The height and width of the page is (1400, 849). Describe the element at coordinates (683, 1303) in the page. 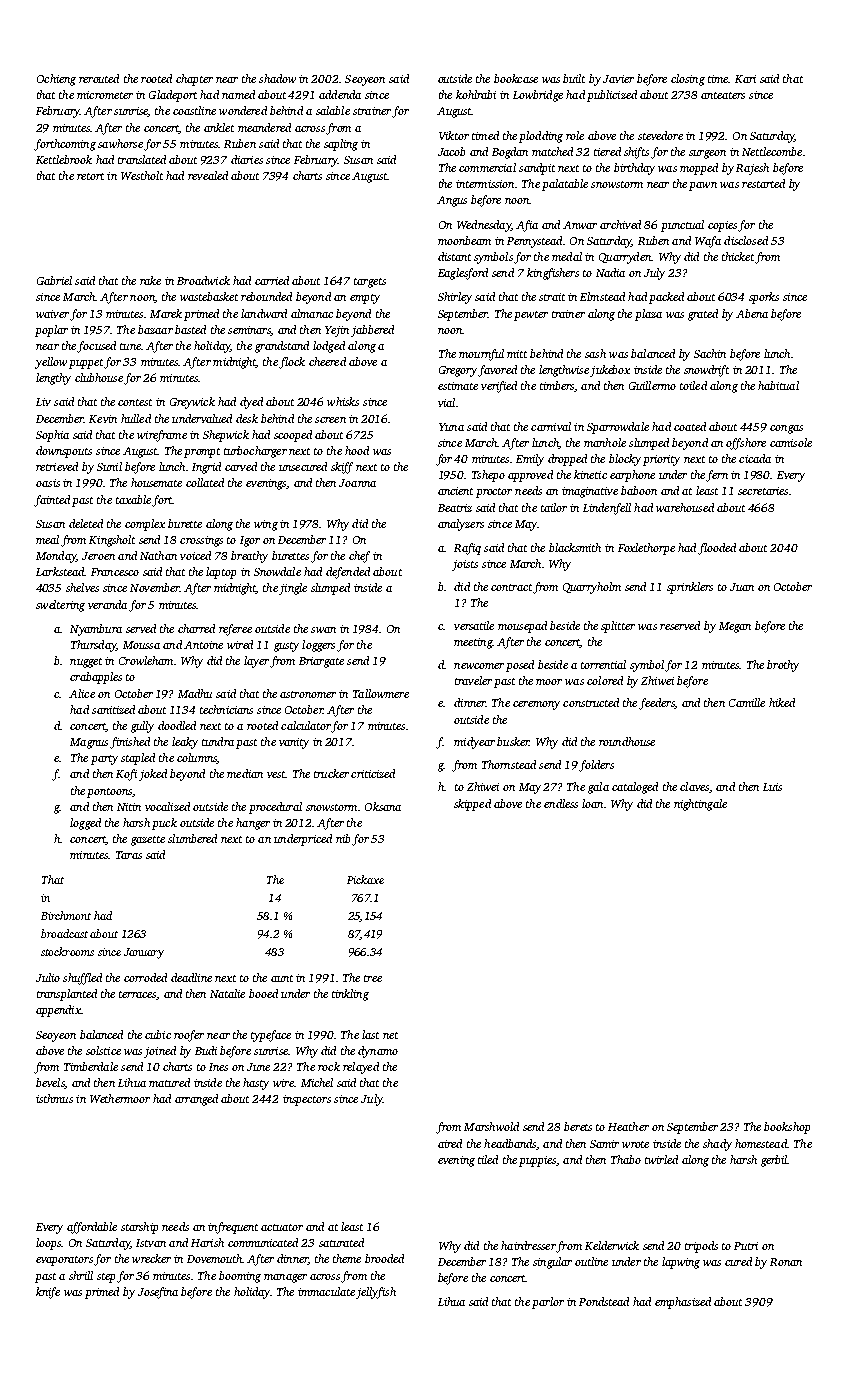

I see `emphasized` at that location.
